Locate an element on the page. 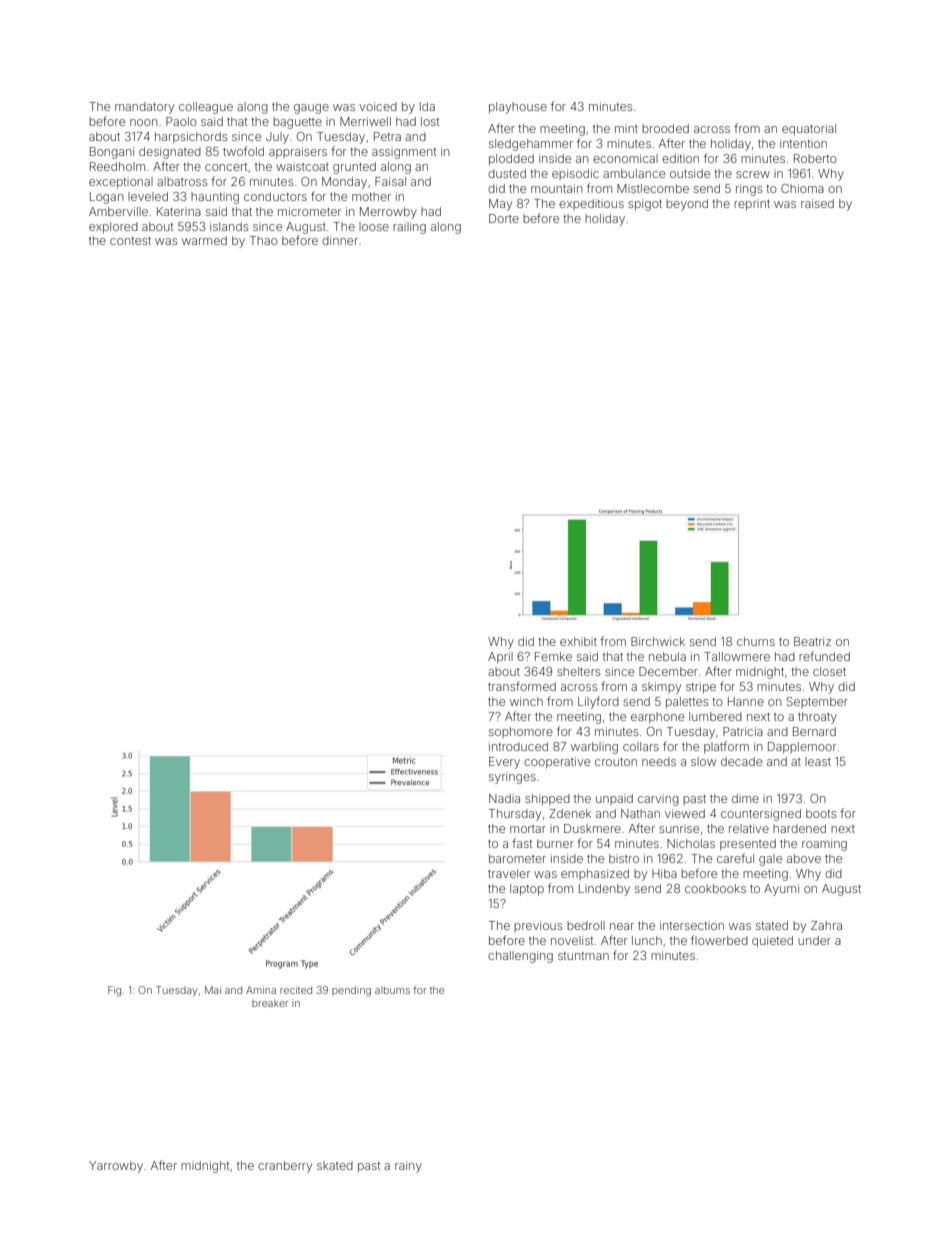 This page has height=1233, width=952. rainy is located at coordinates (408, 1167).
